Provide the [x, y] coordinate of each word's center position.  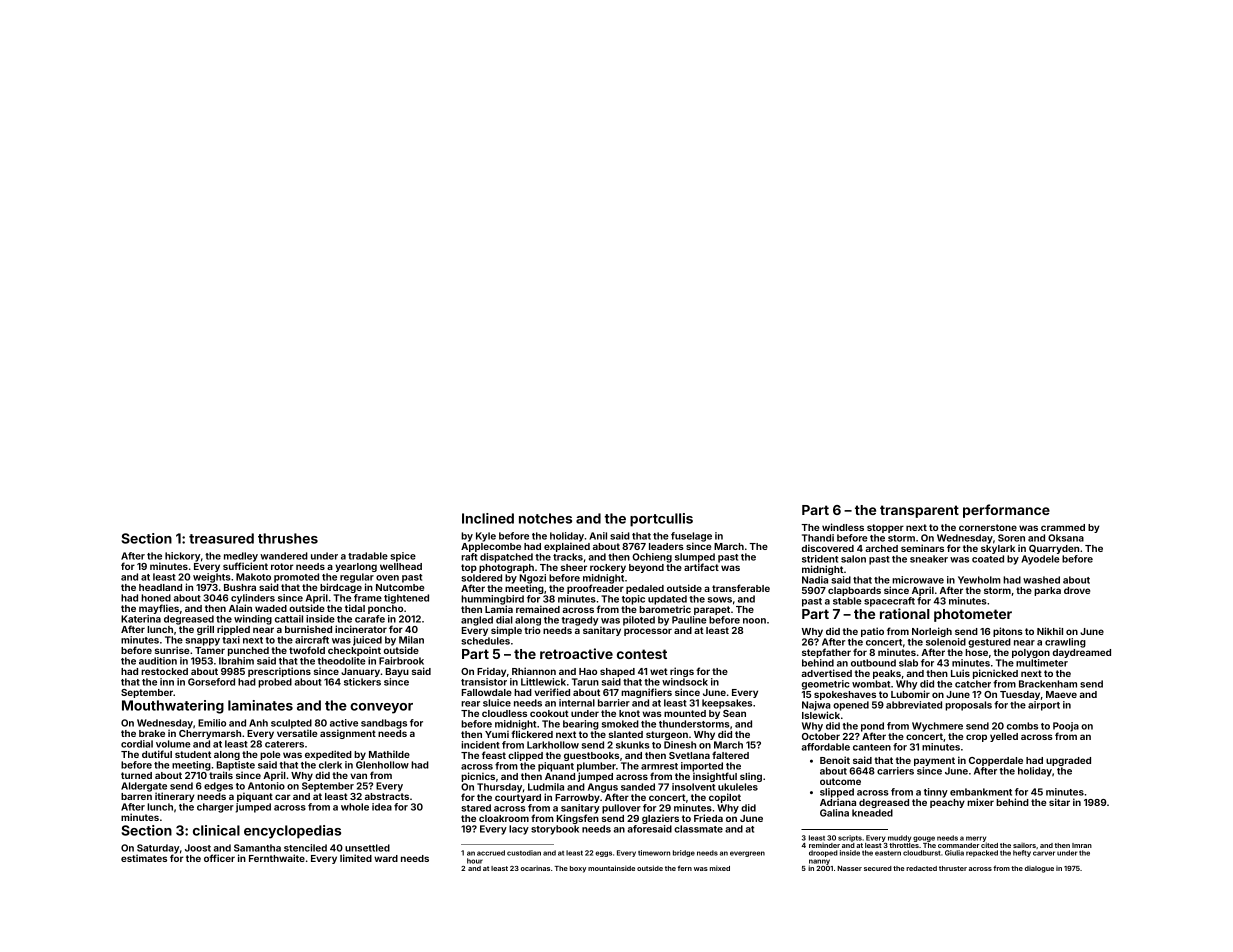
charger [215, 808]
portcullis [661, 520]
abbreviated [914, 705]
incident [480, 745]
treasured [221, 538]
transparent [919, 511]
